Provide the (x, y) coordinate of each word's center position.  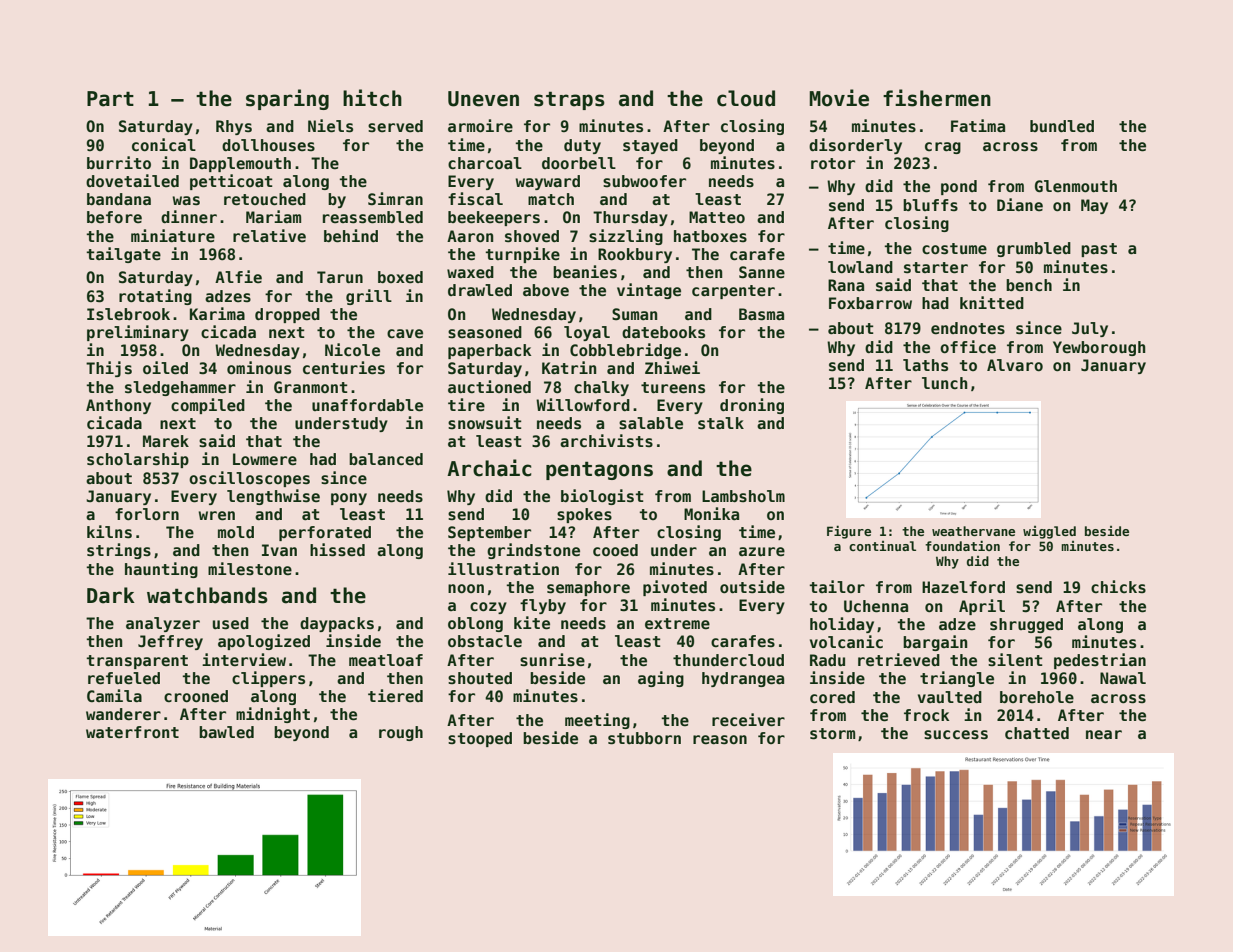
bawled (226, 732)
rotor (833, 163)
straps (569, 100)
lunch (944, 383)
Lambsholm (743, 496)
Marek (166, 441)
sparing (287, 99)
